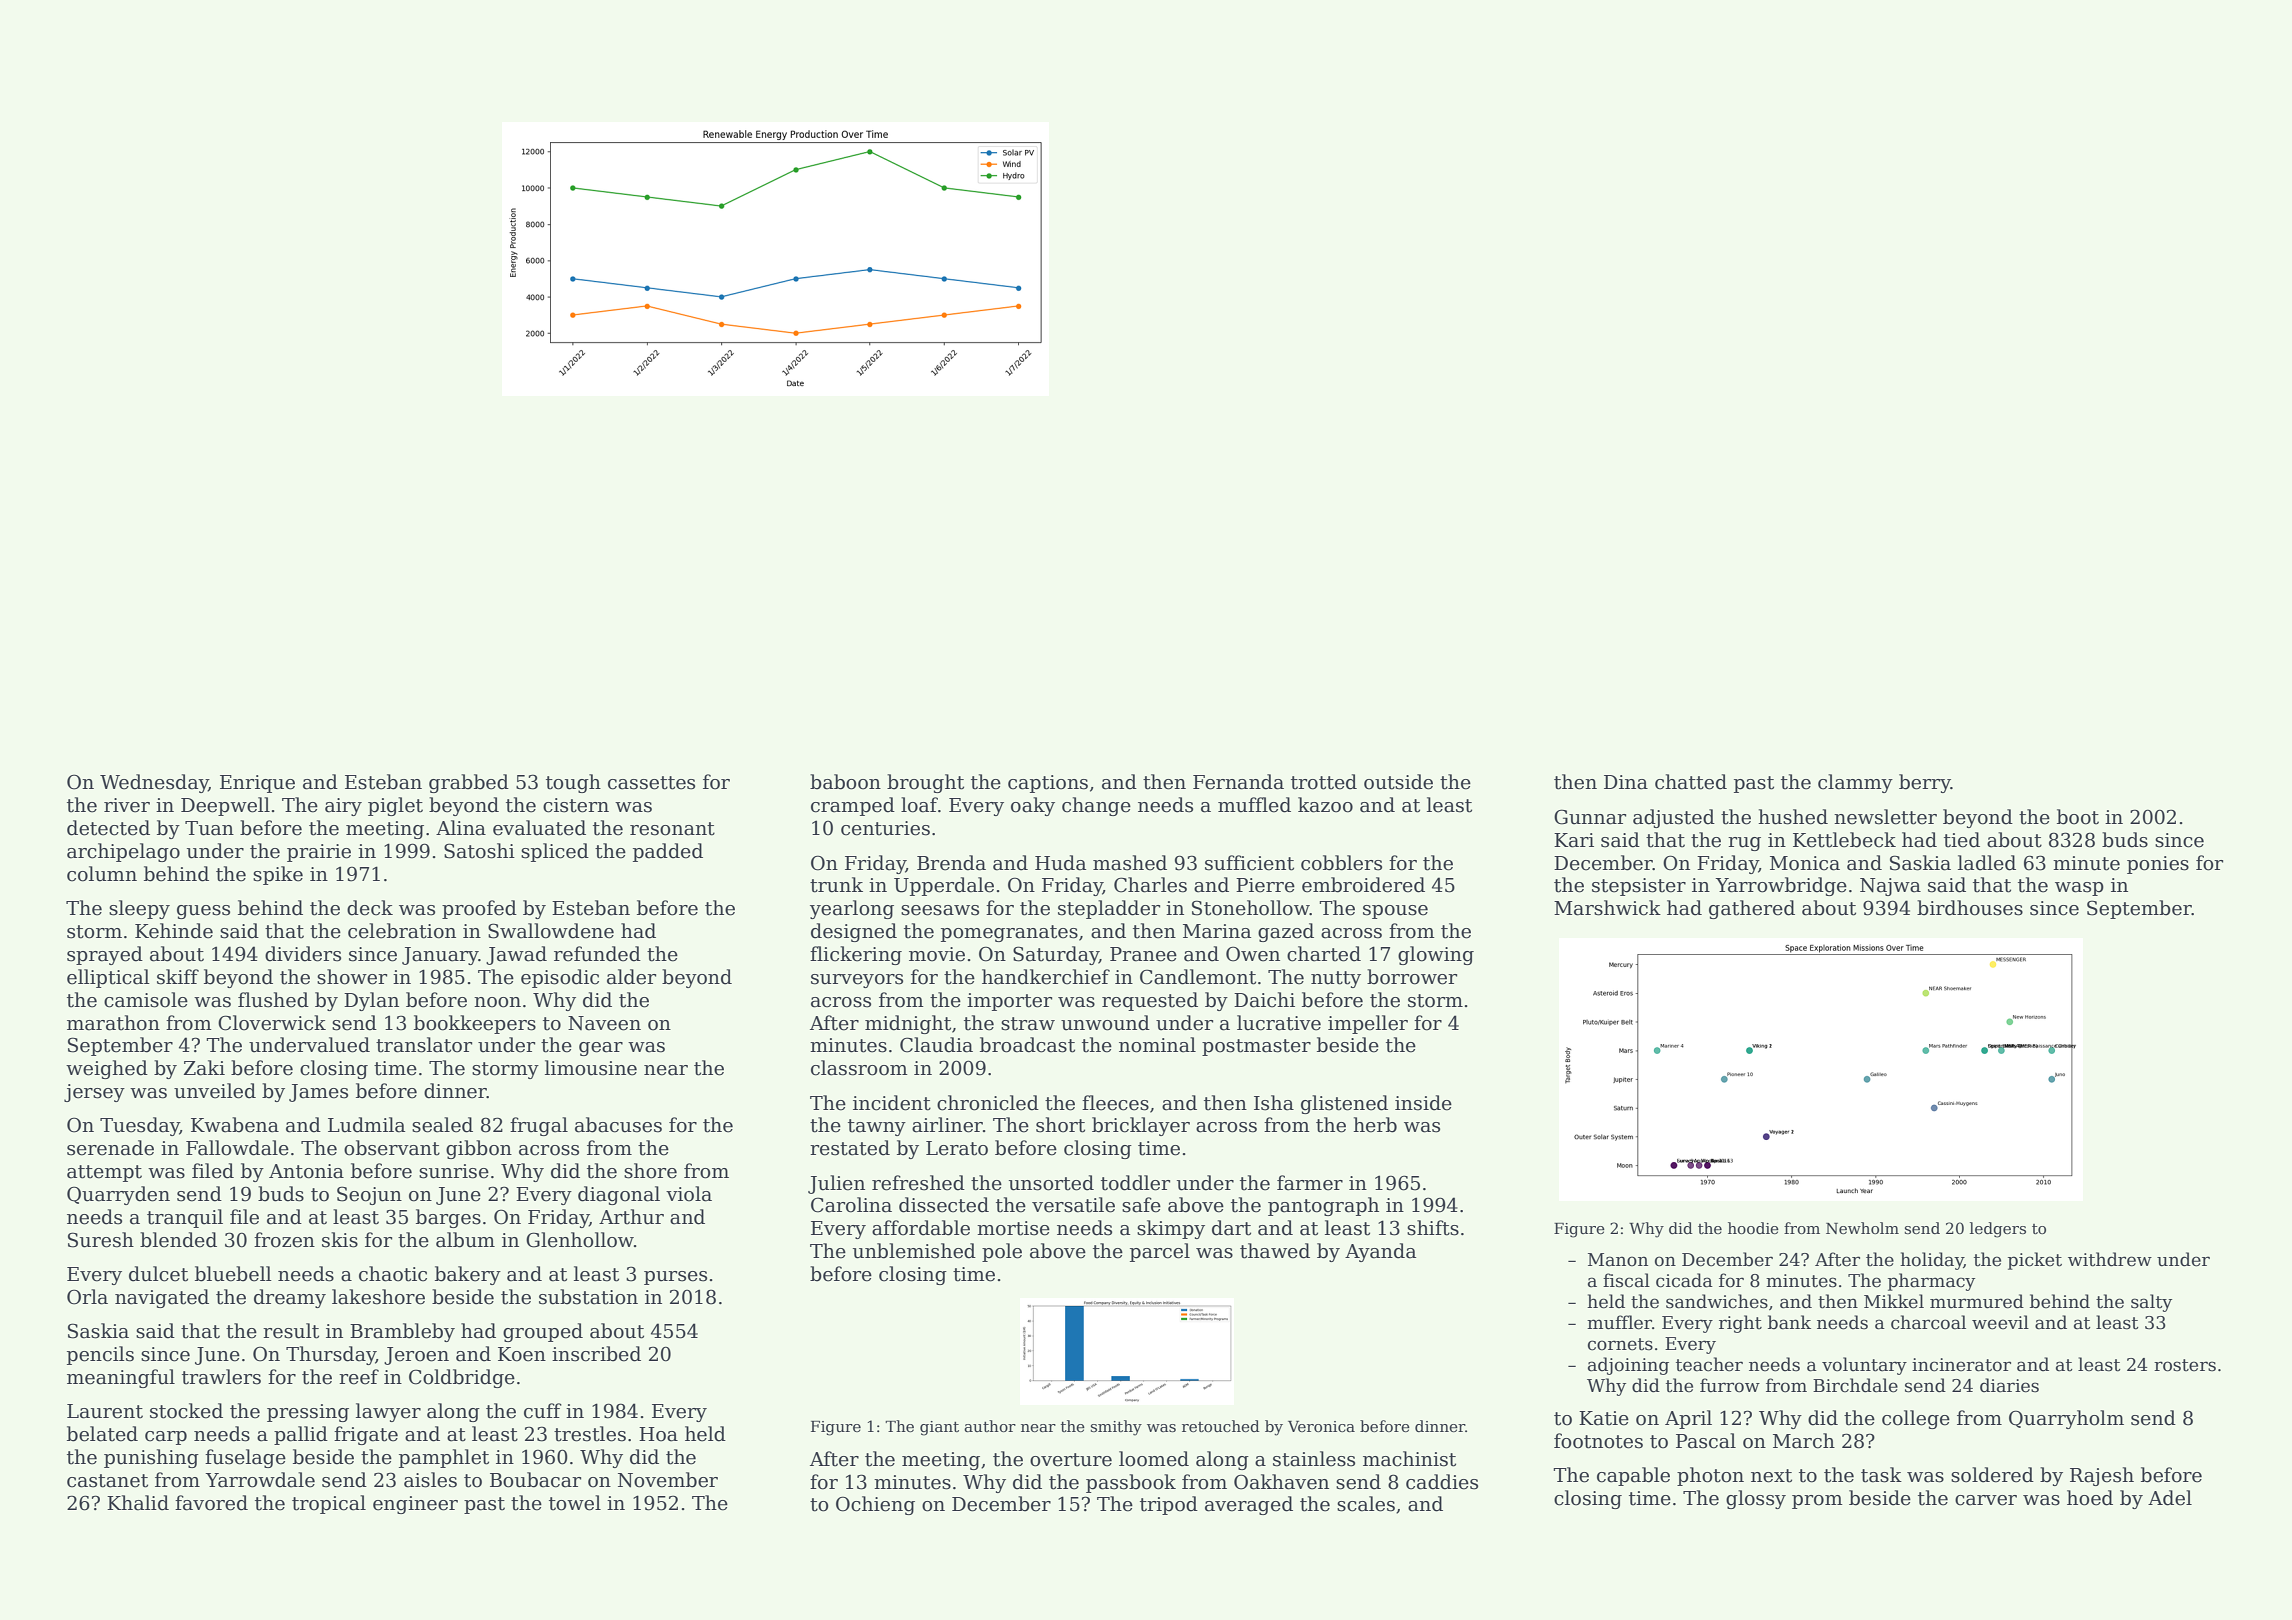 The image size is (2292, 1620). What do you see at coordinates (1249, 863) in the screenshot?
I see `sufficient` at bounding box center [1249, 863].
